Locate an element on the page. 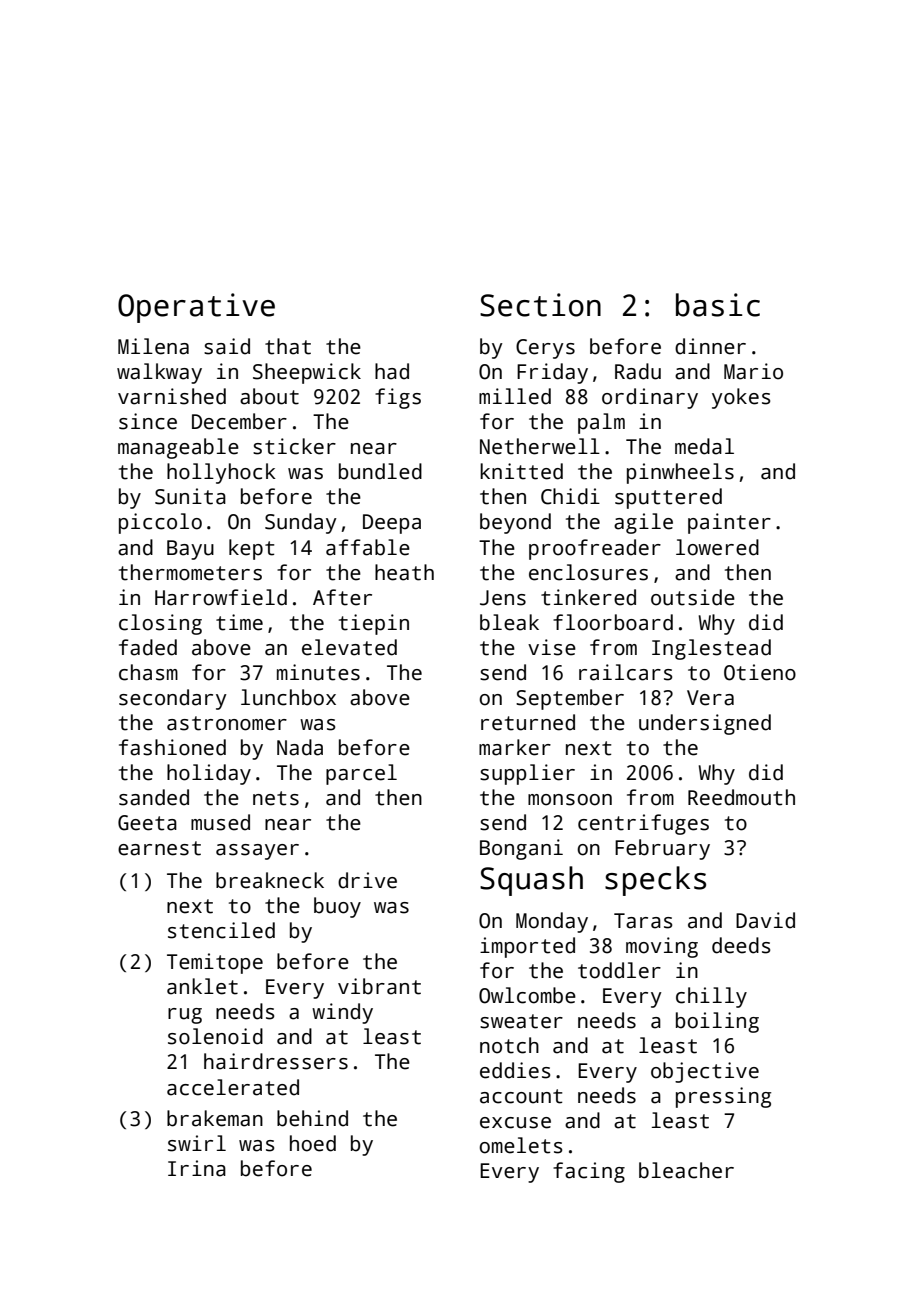 This image has width=924, height=1311. sanded is located at coordinates (154, 797).
